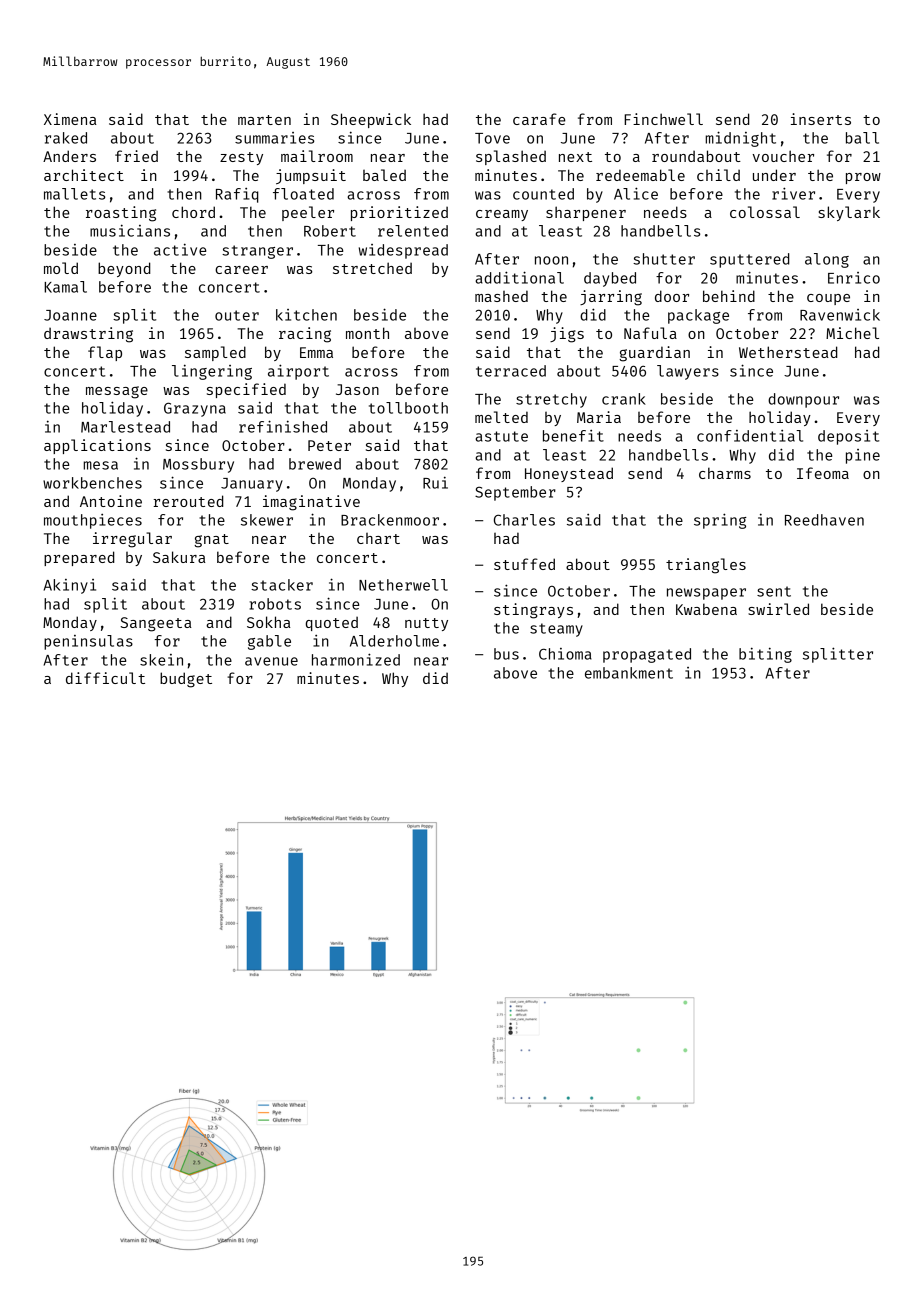  I want to click on Mossbury, so click(198, 465).
